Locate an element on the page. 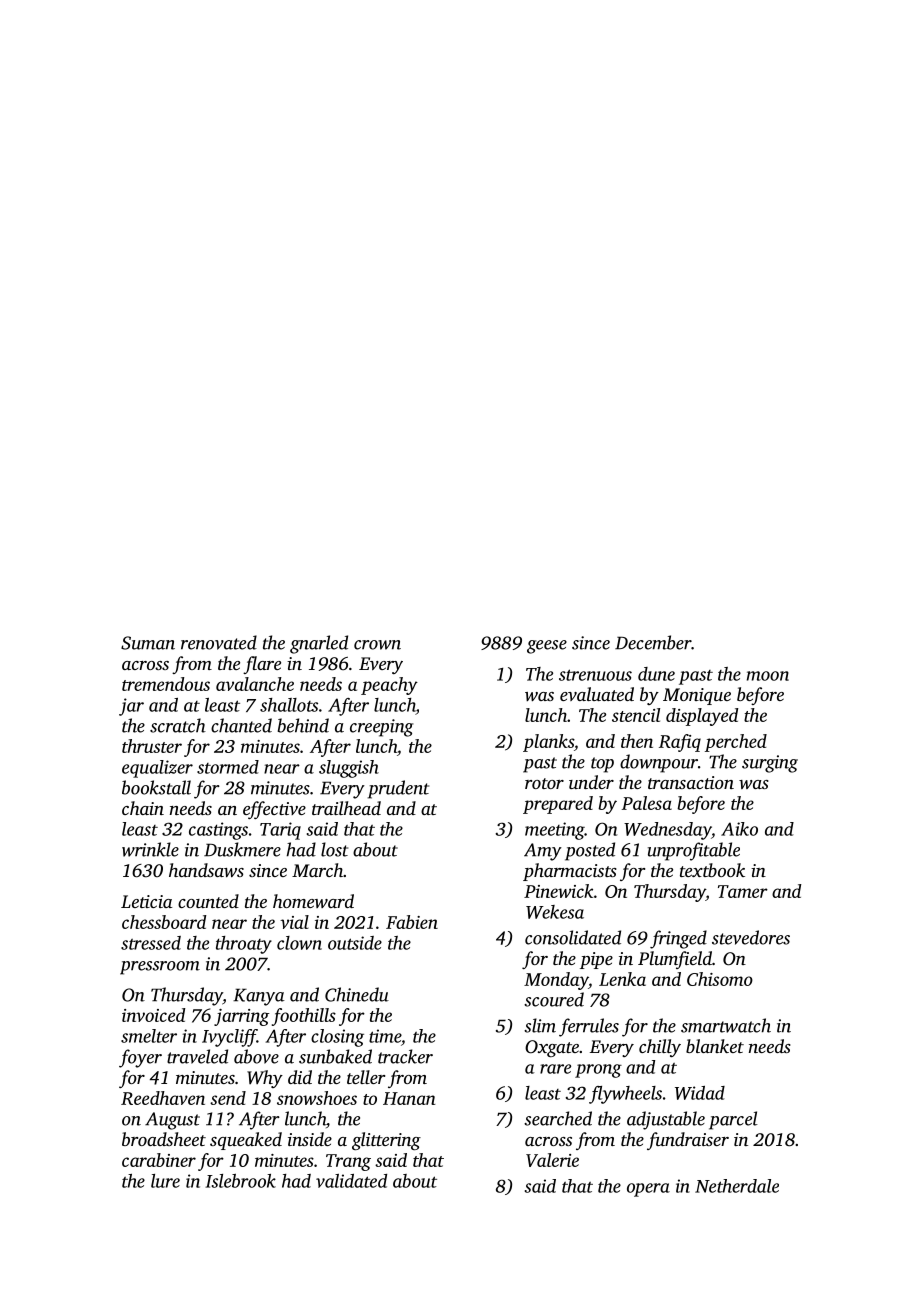 The height and width of the image is (1308, 924). slim is located at coordinates (540, 1025).
